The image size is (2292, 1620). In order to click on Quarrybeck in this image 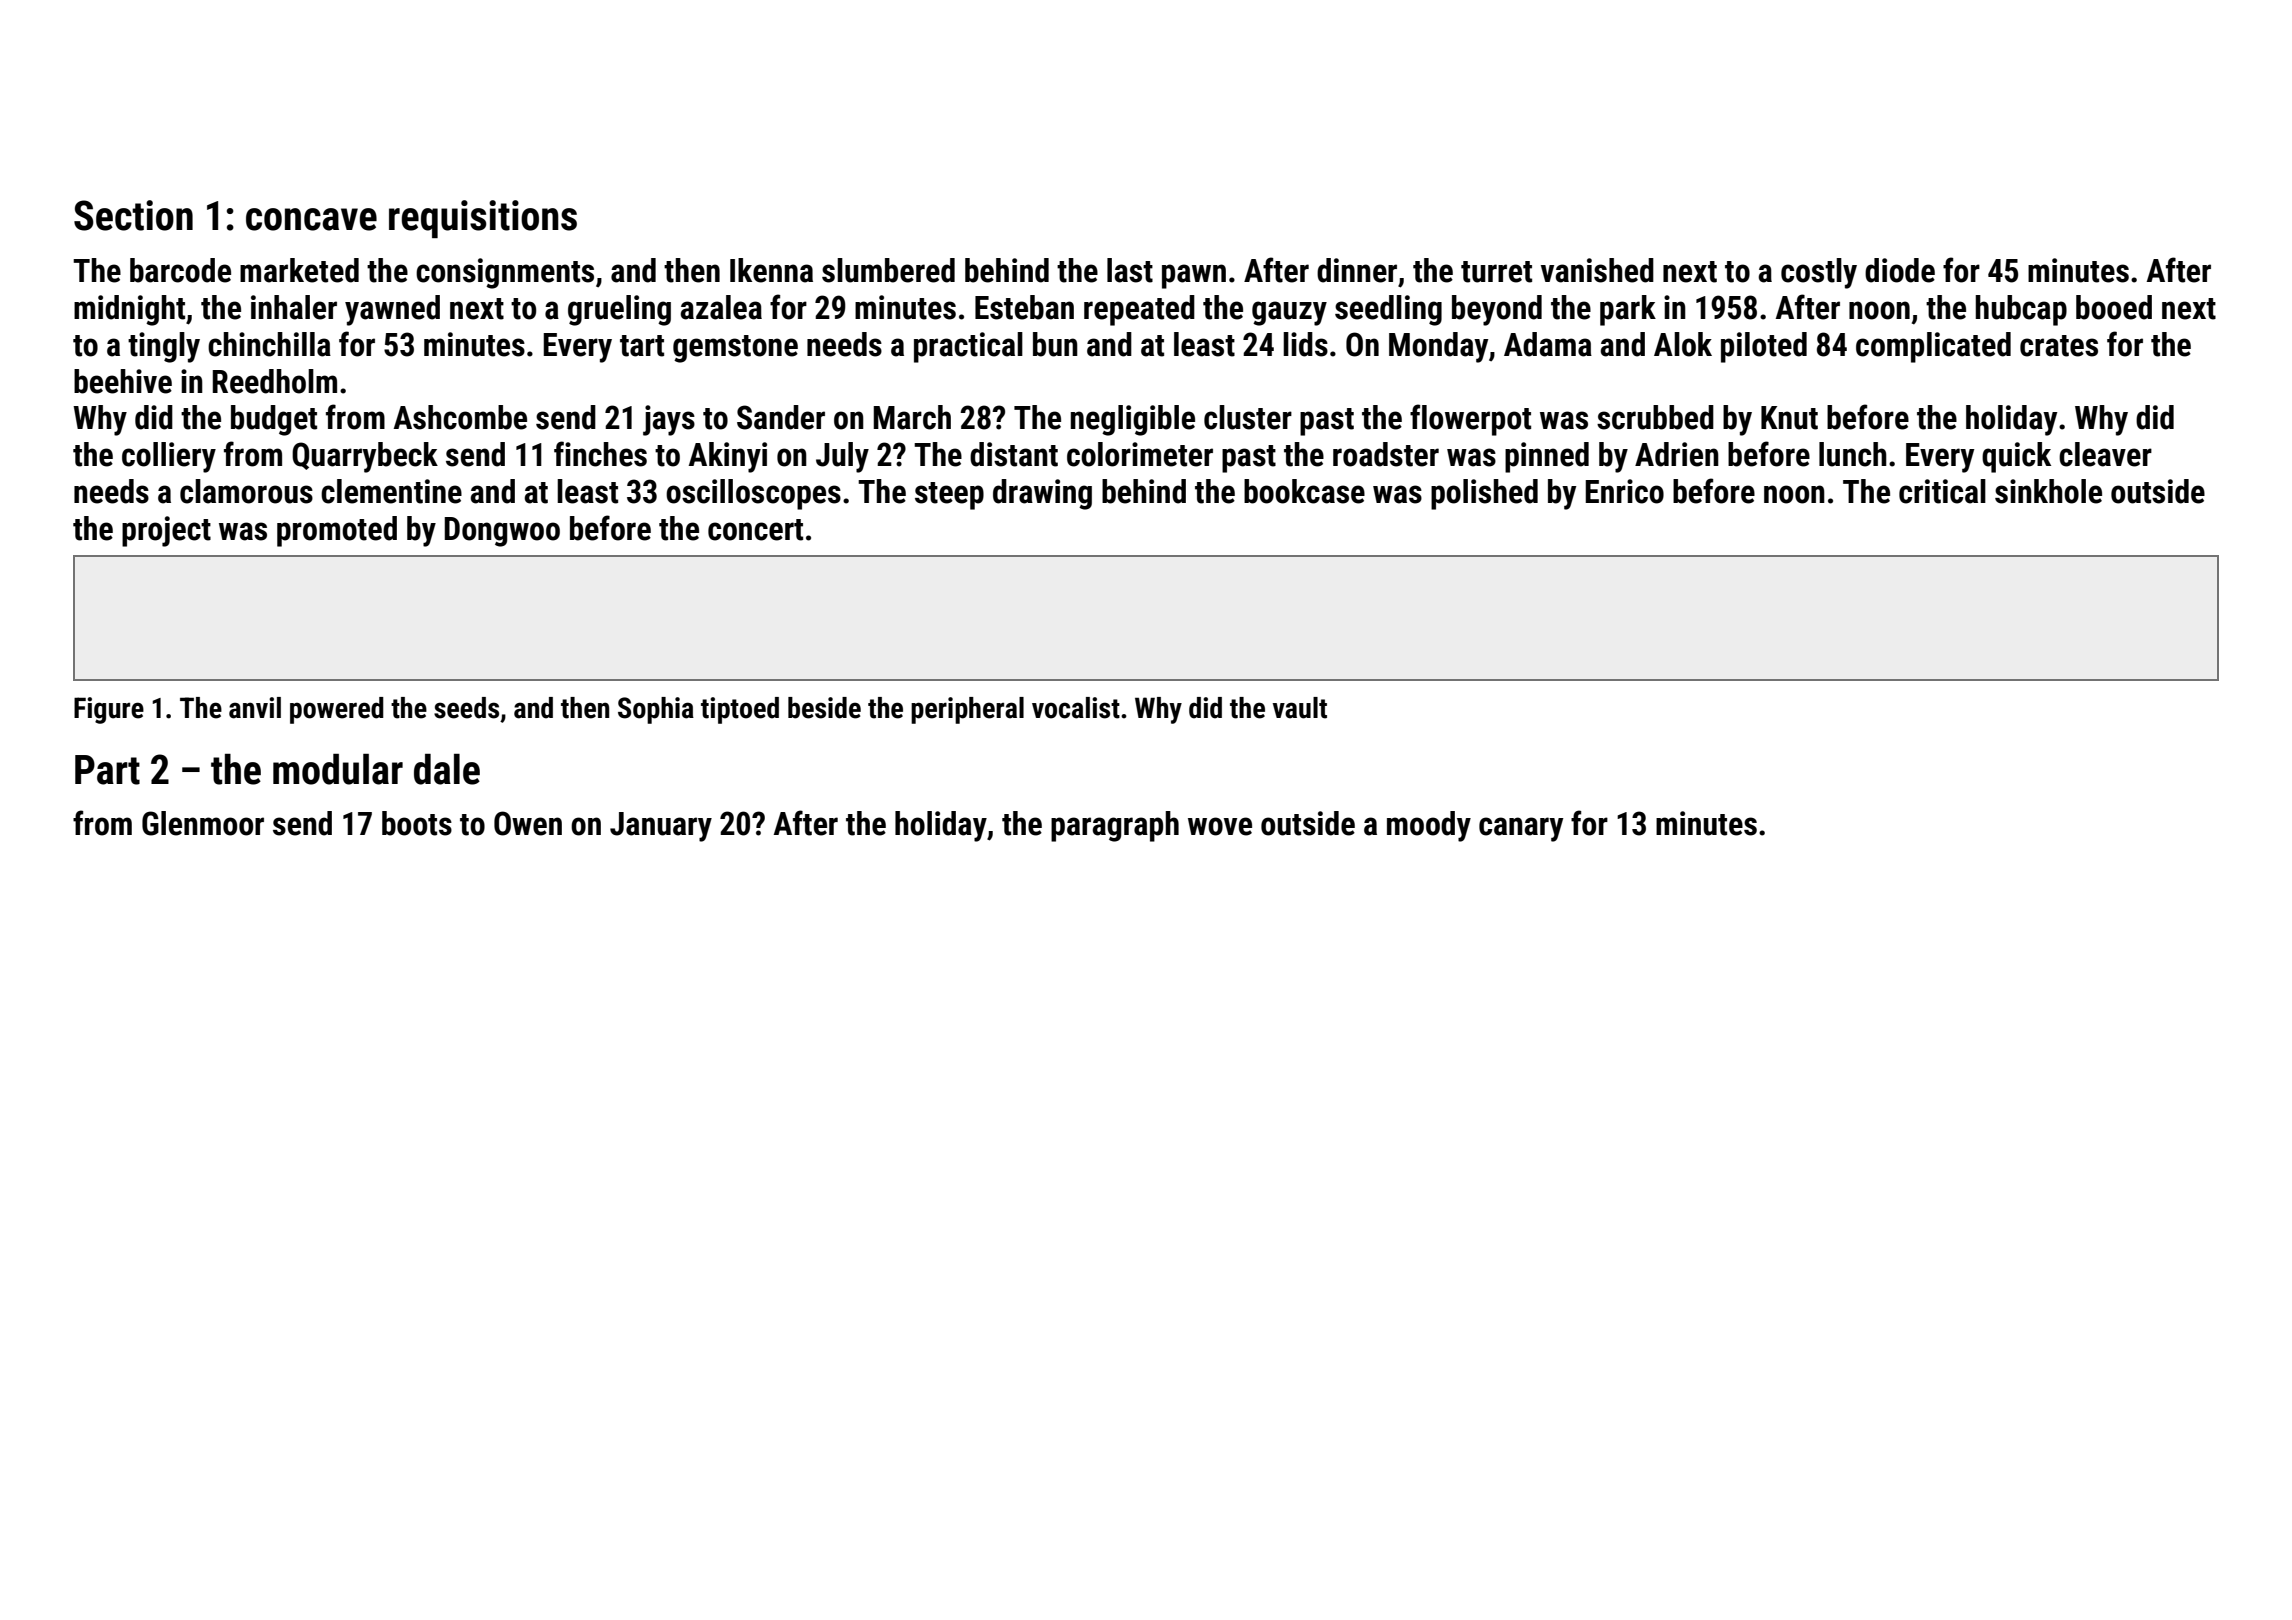, I will do `click(365, 457)`.
